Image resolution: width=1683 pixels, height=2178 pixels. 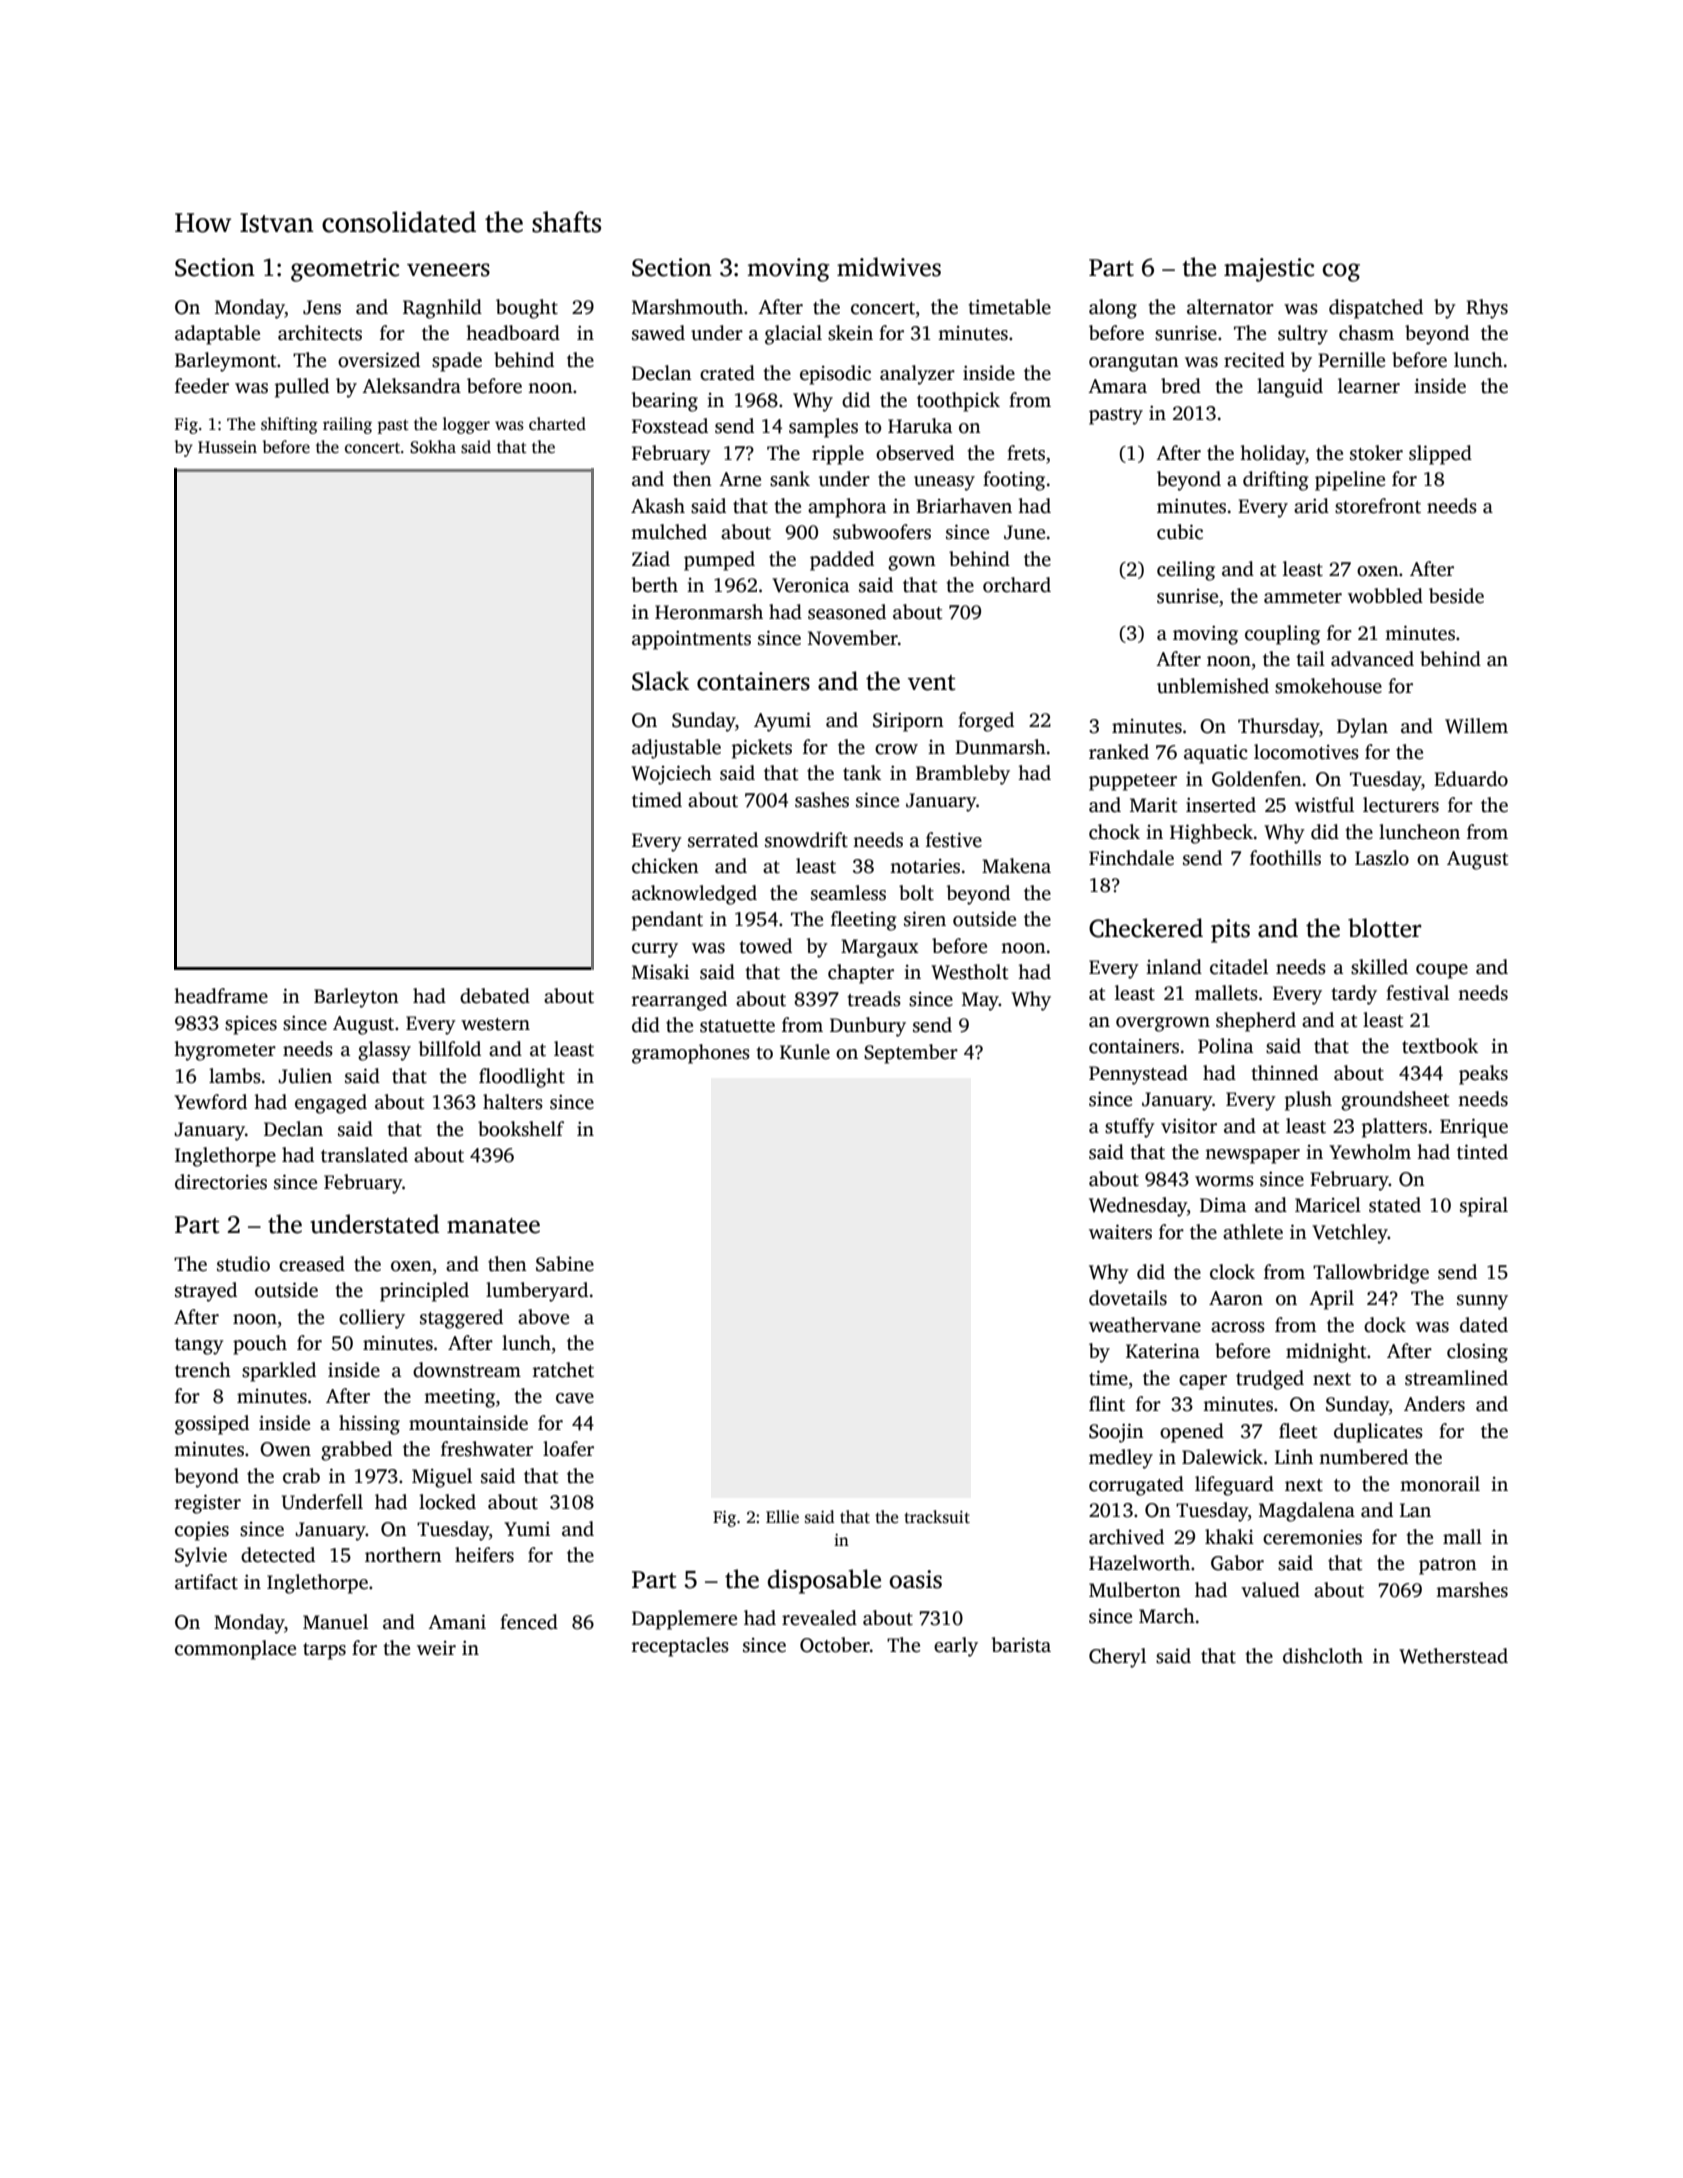 I want to click on commonplace, so click(x=235, y=1650).
